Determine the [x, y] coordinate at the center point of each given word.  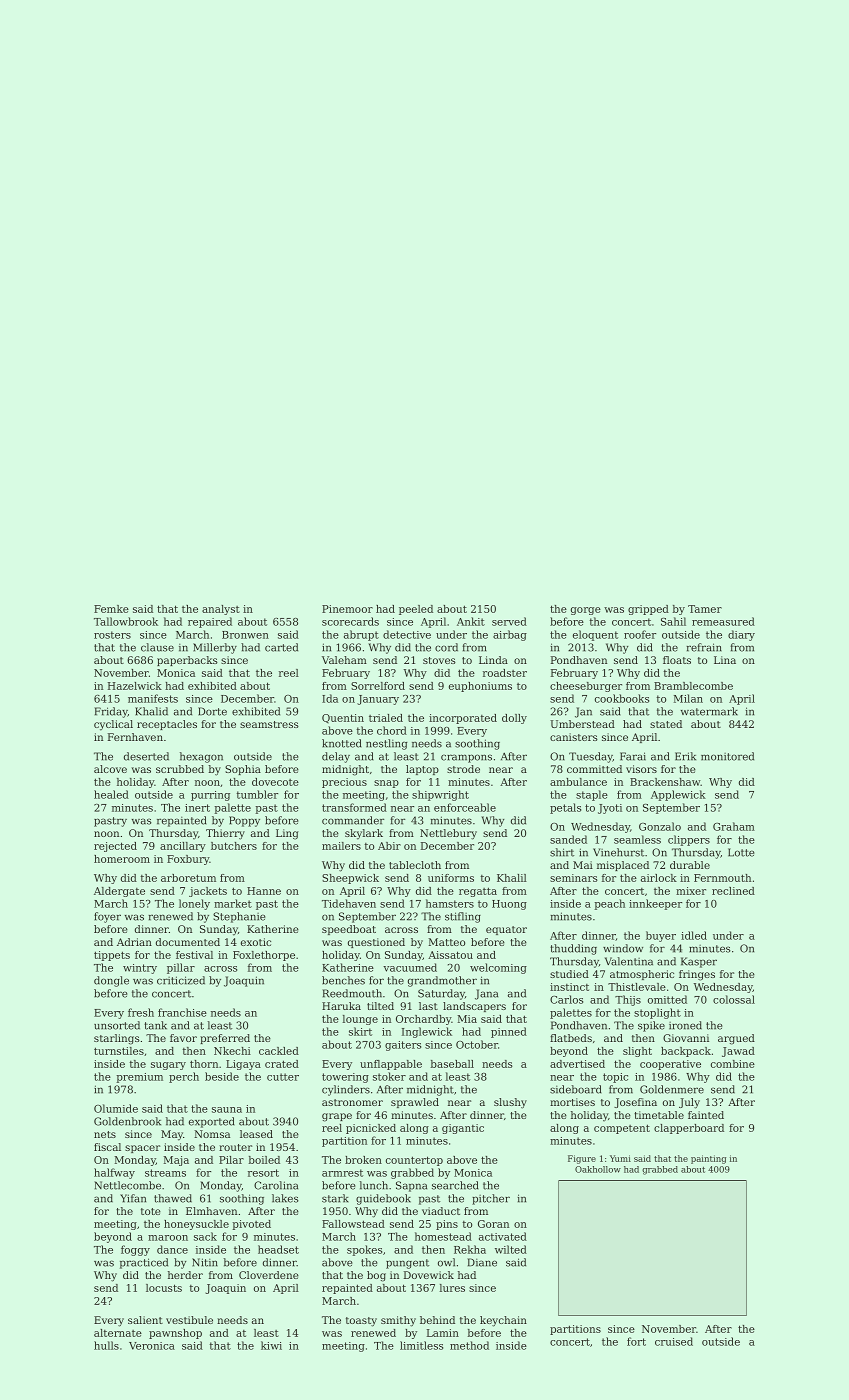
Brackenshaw [665, 782]
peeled [416, 610]
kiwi [271, 1345]
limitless [421, 1345]
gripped [648, 610]
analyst [221, 610]
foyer [107, 917]
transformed [354, 807]
